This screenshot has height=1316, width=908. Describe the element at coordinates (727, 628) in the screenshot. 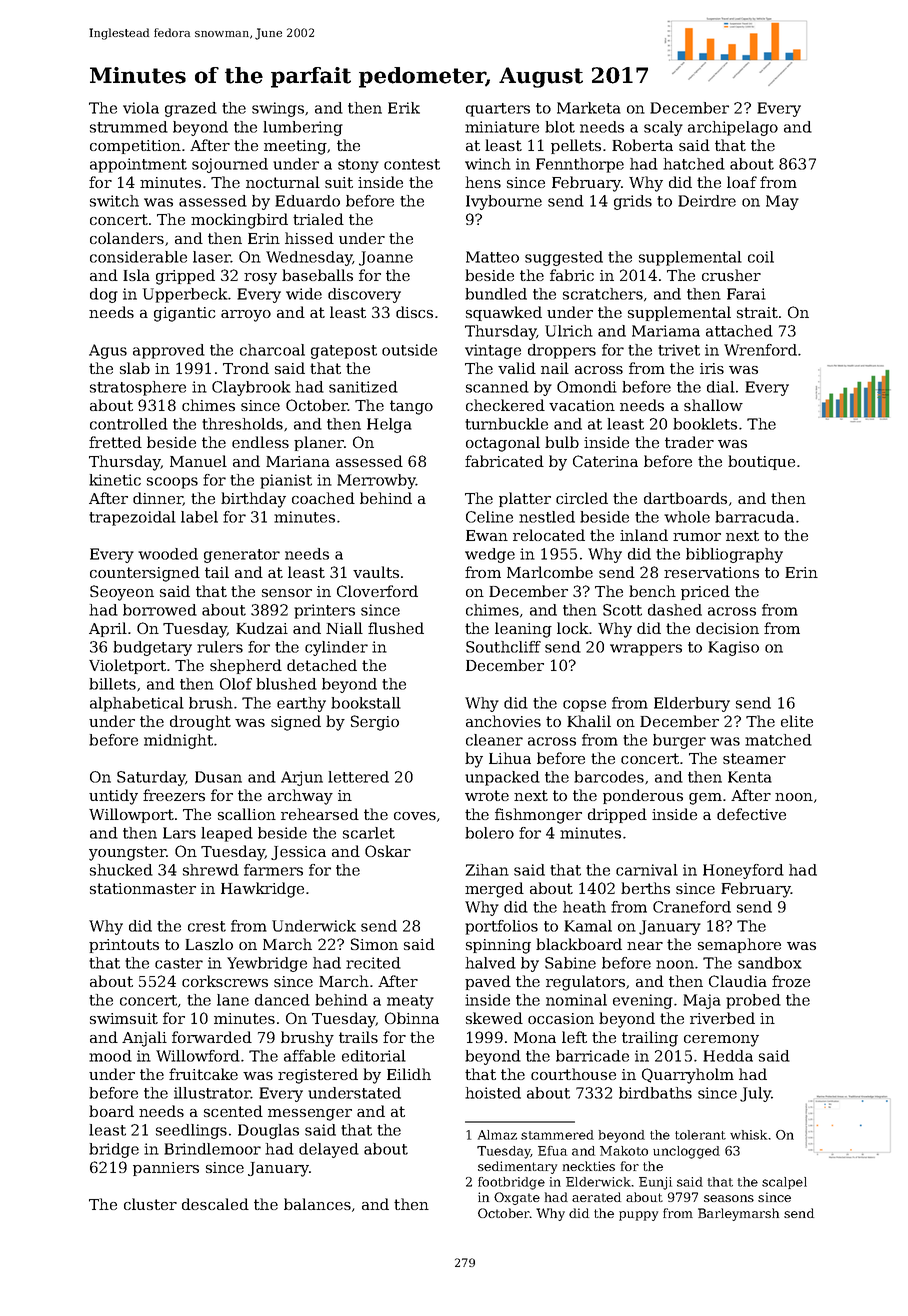

I see `decision` at that location.
